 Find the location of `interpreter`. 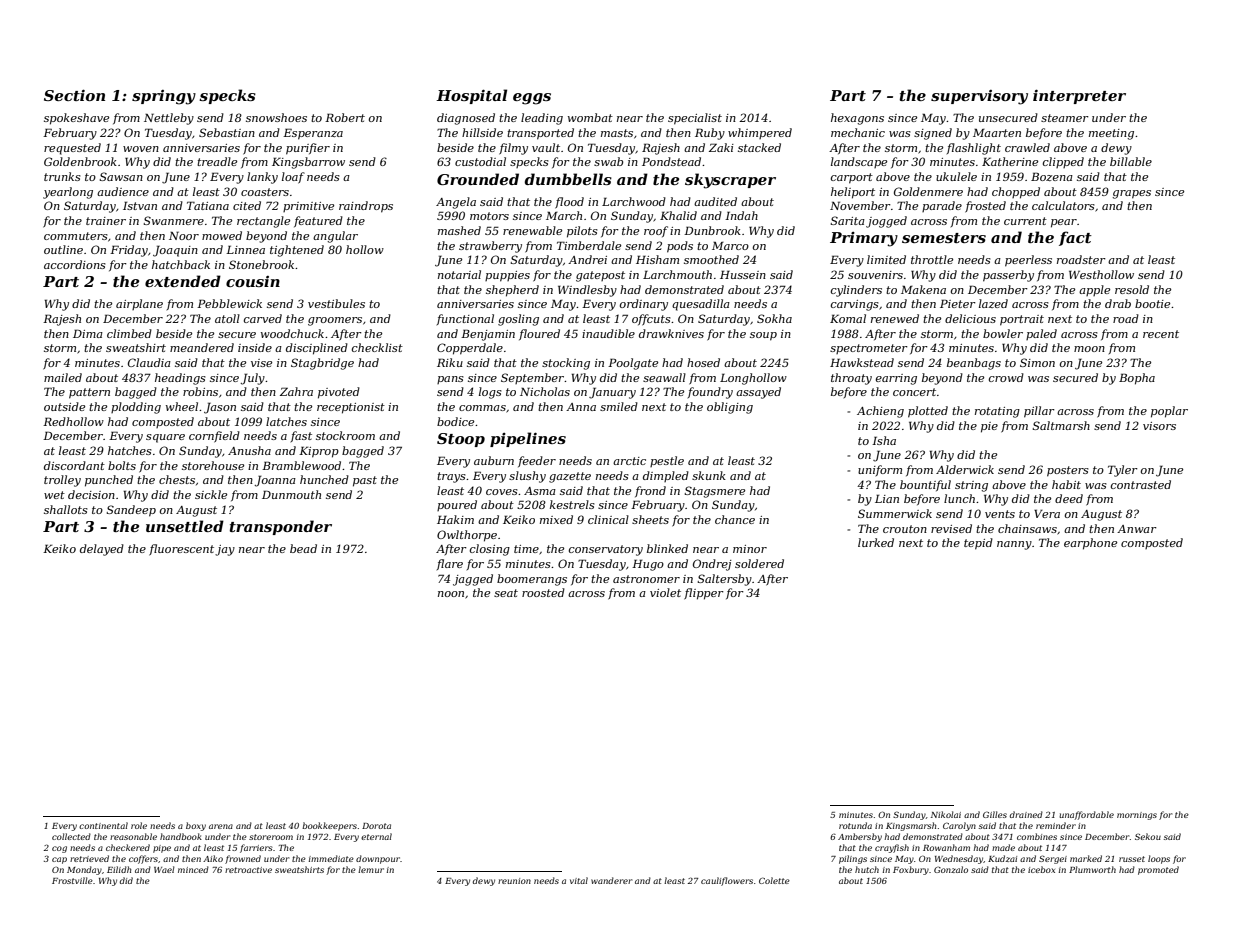

interpreter is located at coordinates (1079, 96).
